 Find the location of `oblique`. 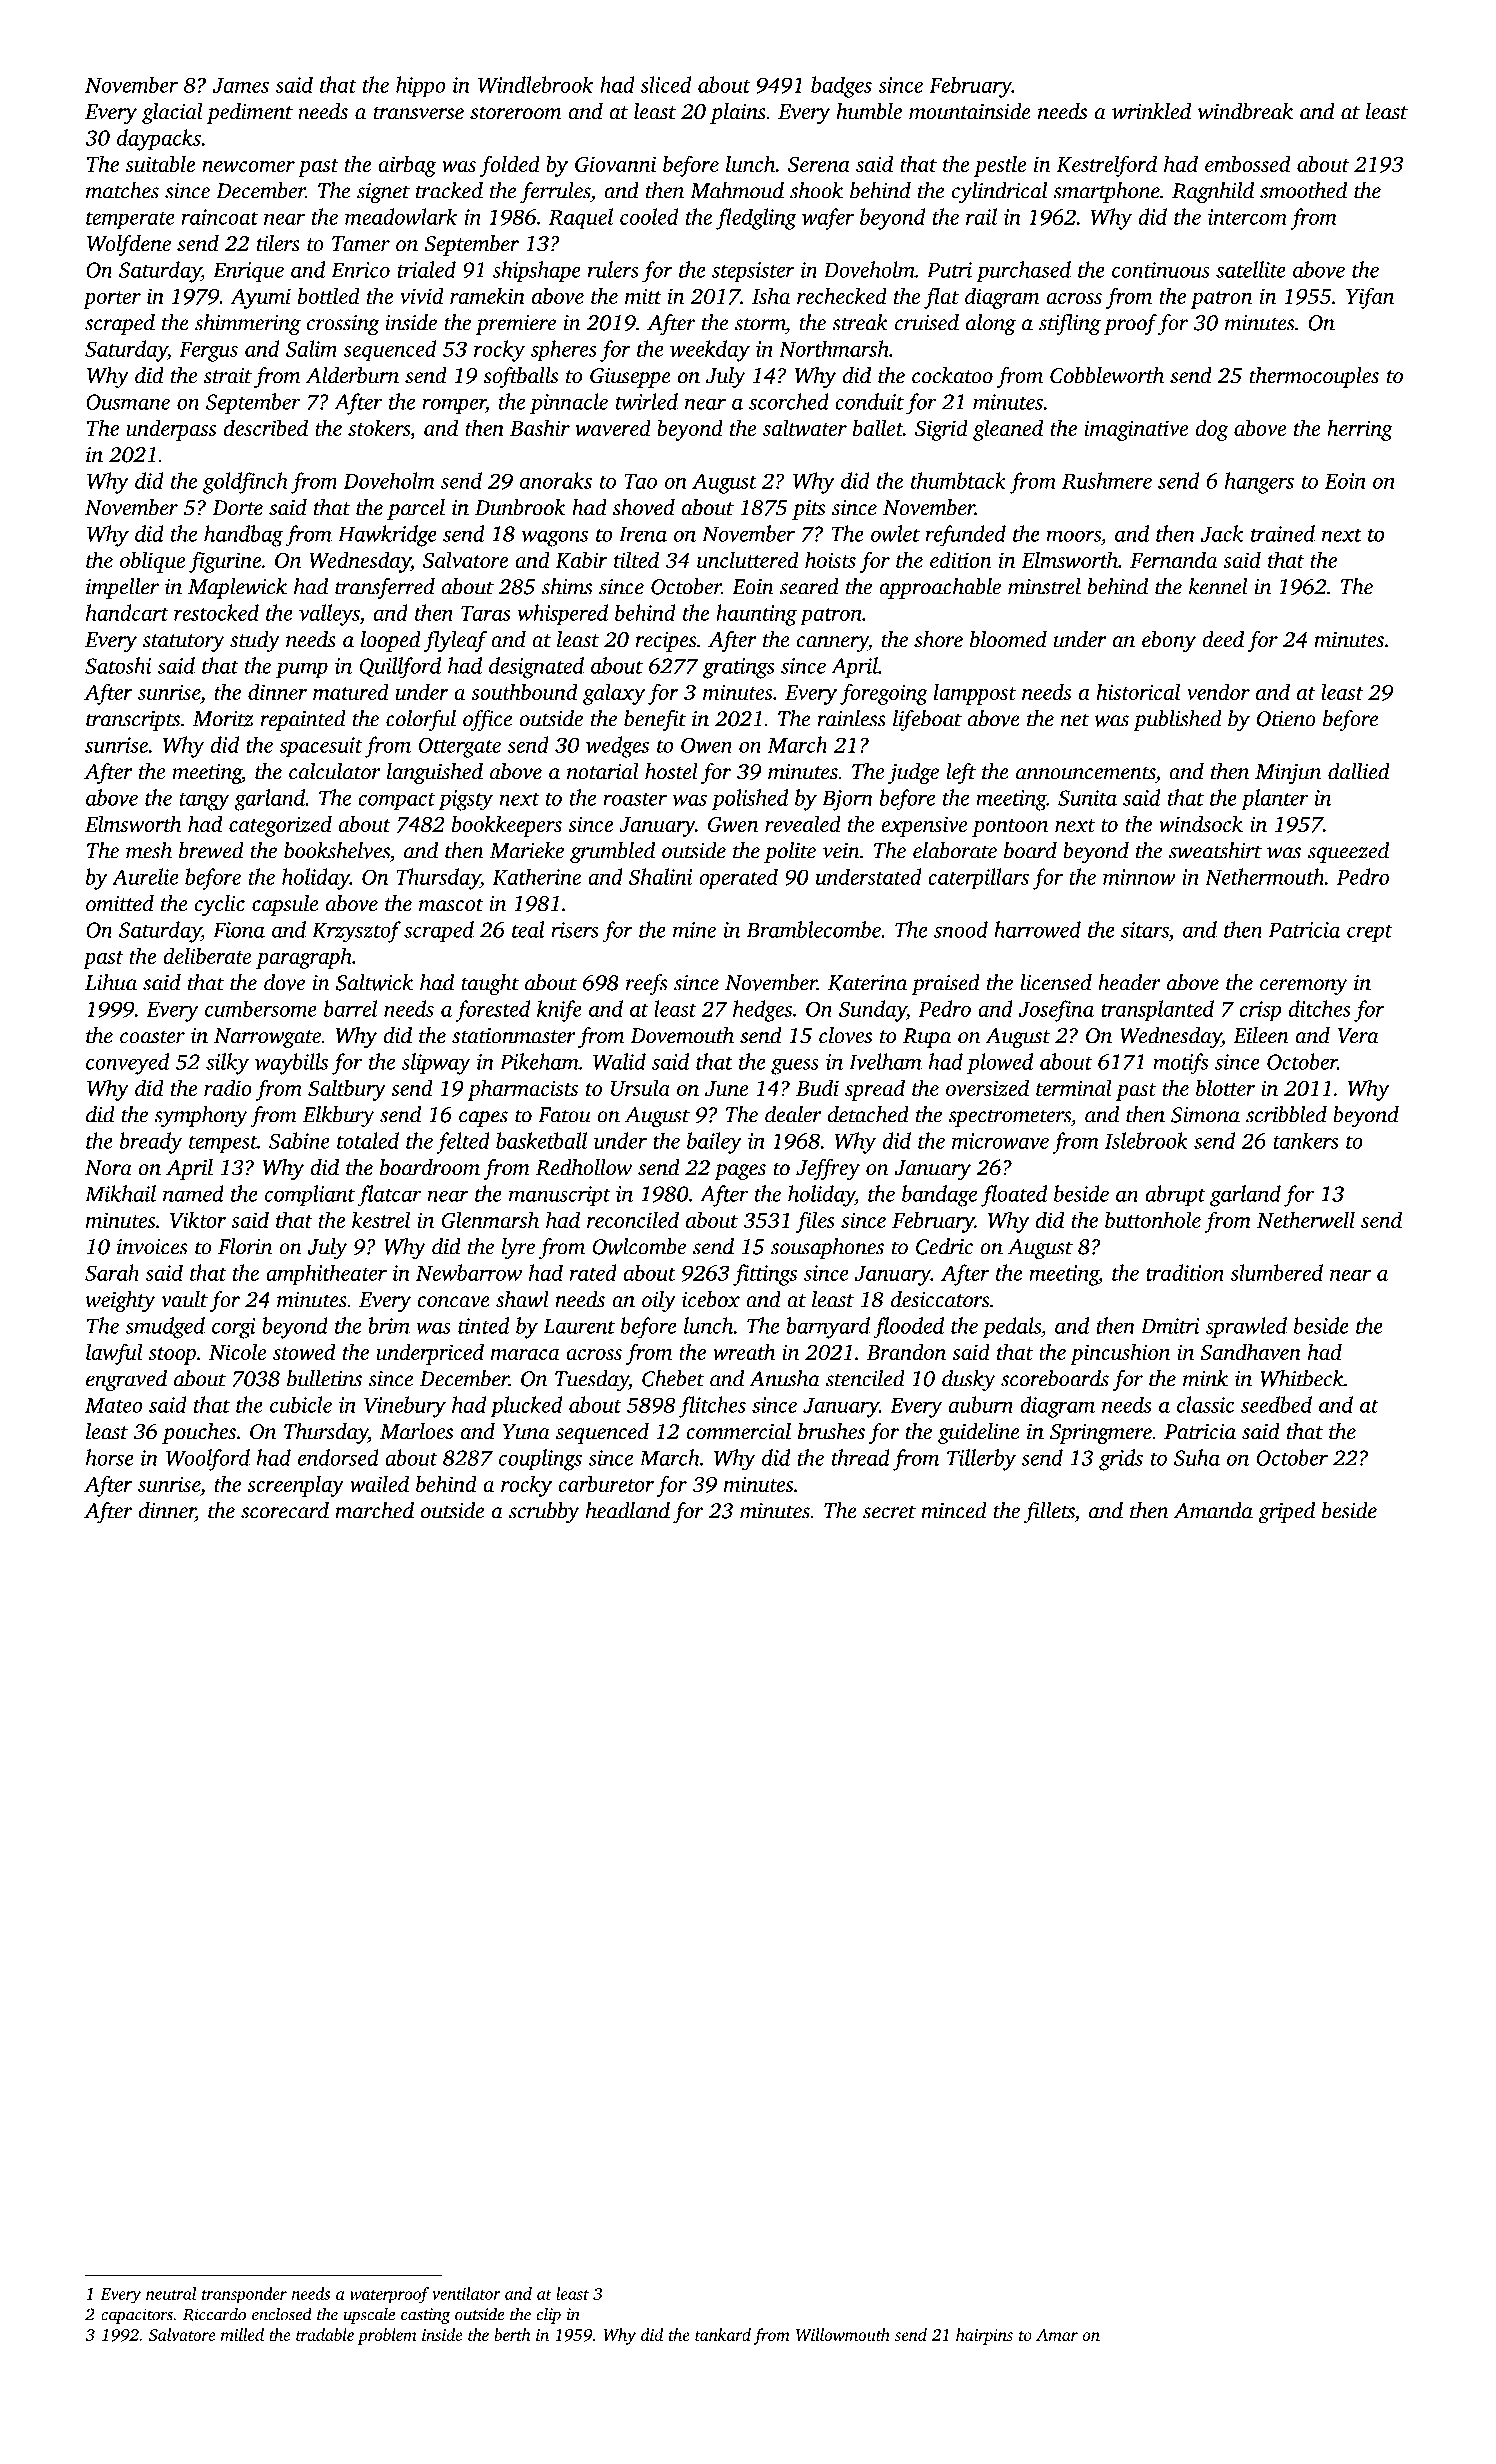

oblique is located at coordinates (152, 562).
